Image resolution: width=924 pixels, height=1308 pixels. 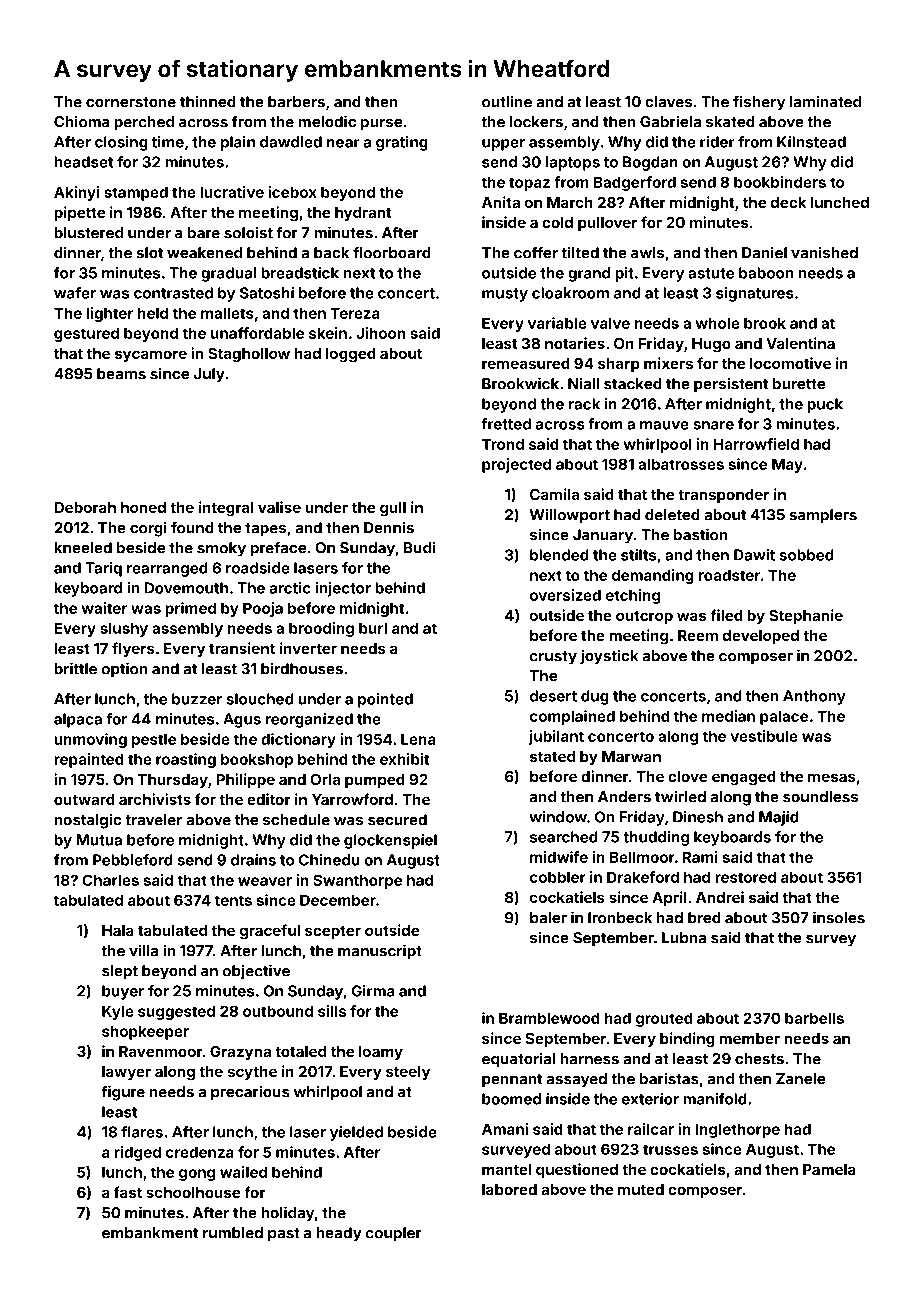 What do you see at coordinates (373, 628) in the page?
I see `burl` at bounding box center [373, 628].
